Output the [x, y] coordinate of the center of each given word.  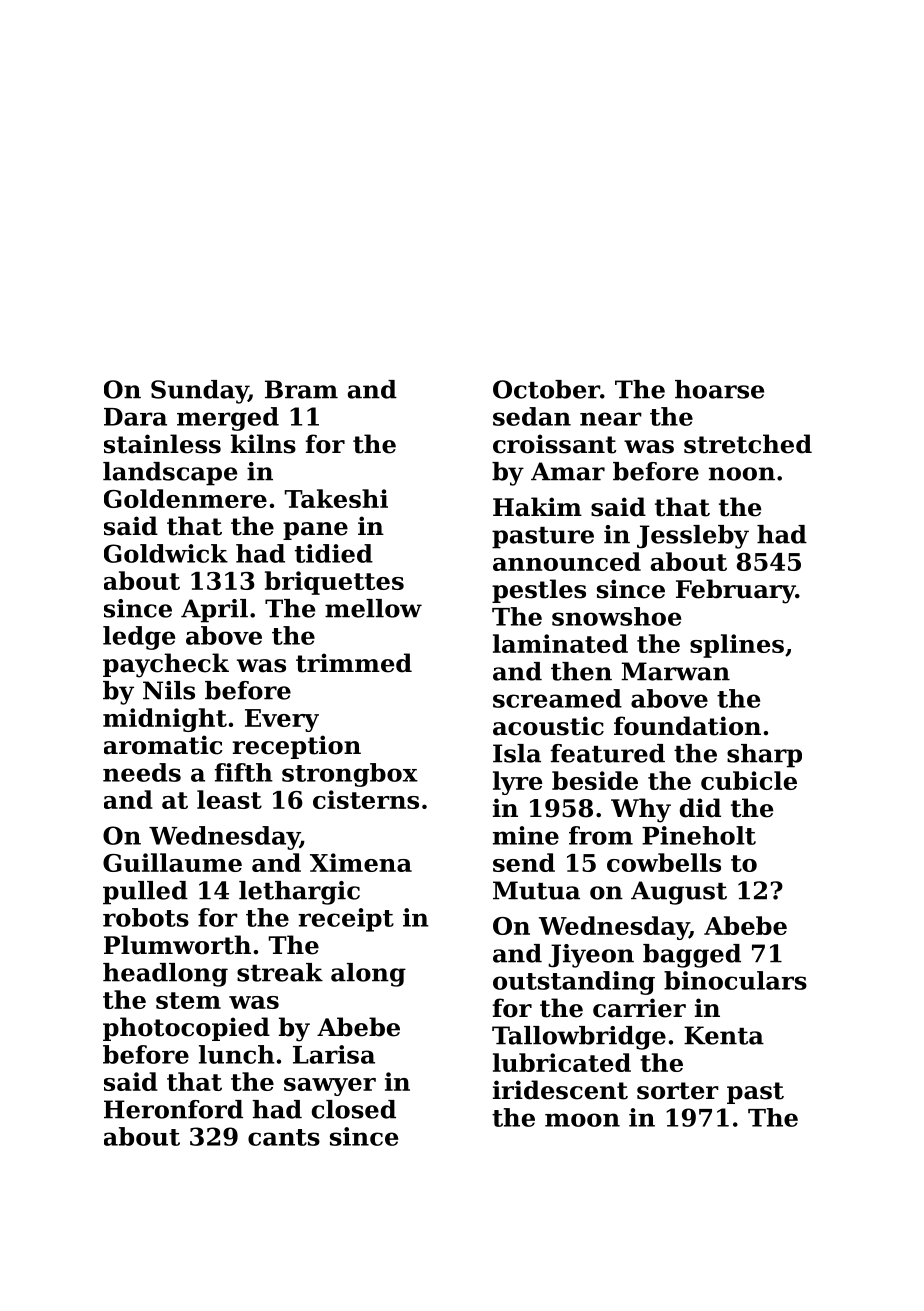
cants [284, 1137]
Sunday [199, 392]
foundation [687, 726]
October [546, 389]
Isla [517, 753]
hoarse [719, 389]
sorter [678, 1091]
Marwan [676, 671]
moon [582, 1120]
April [214, 611]
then [581, 671]
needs [142, 772]
